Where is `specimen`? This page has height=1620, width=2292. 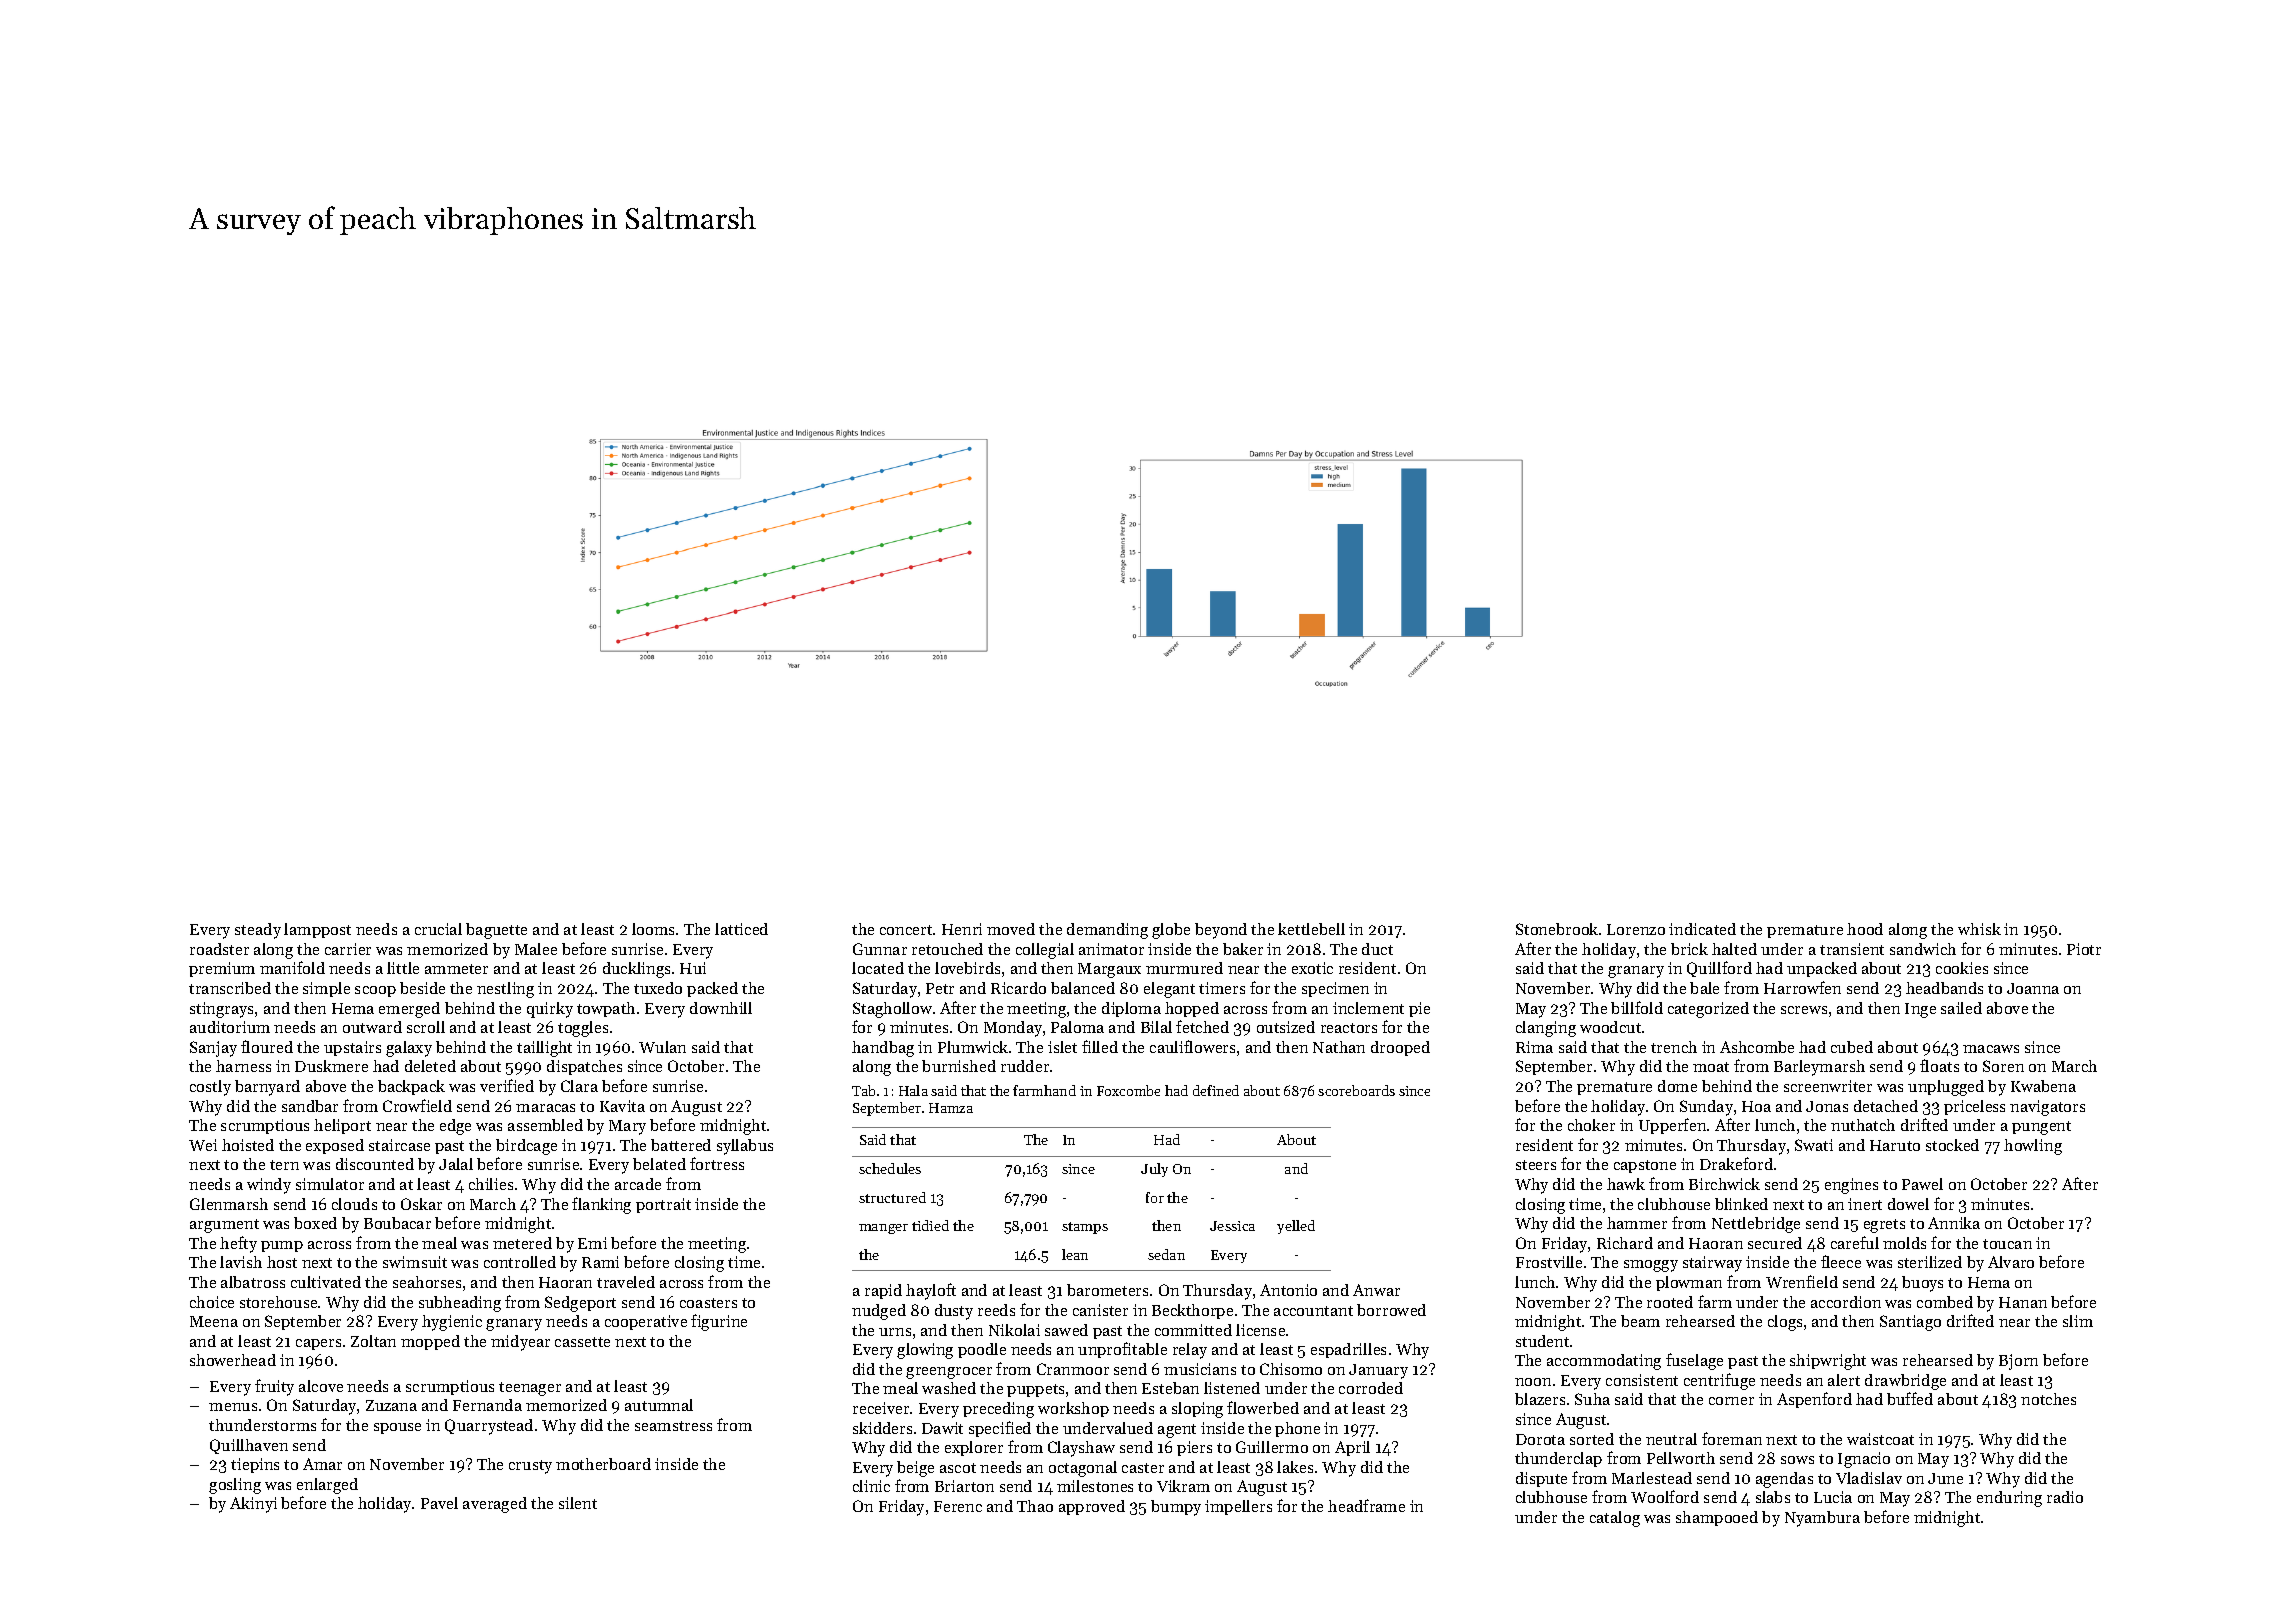 specimen is located at coordinates (1335, 989).
